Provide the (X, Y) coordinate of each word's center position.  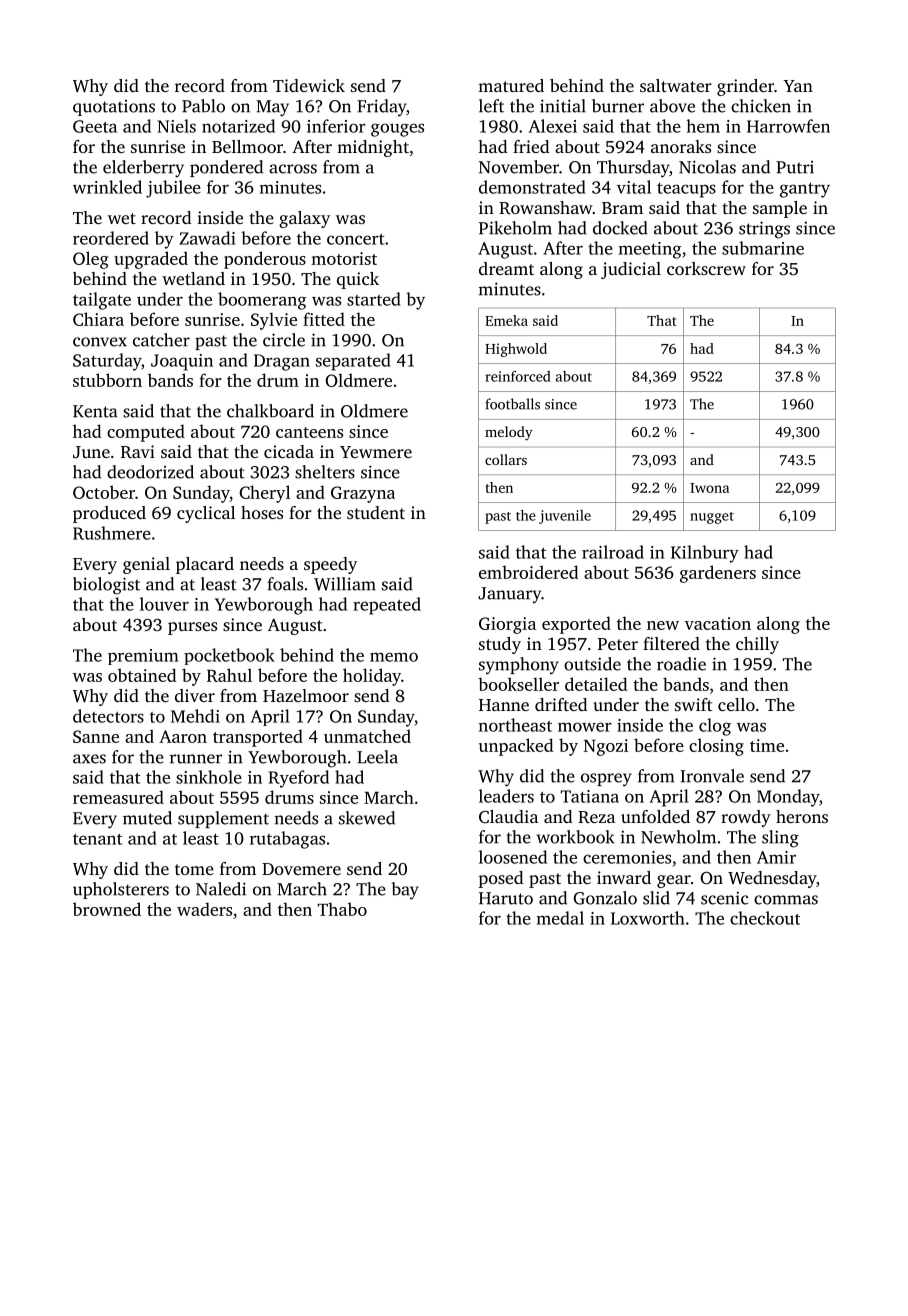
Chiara (98, 319)
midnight (373, 148)
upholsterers (121, 890)
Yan (798, 86)
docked (620, 228)
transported (258, 738)
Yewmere (376, 452)
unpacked (516, 747)
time (767, 745)
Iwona (710, 488)
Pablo (203, 106)
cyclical (206, 514)
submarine (763, 248)
